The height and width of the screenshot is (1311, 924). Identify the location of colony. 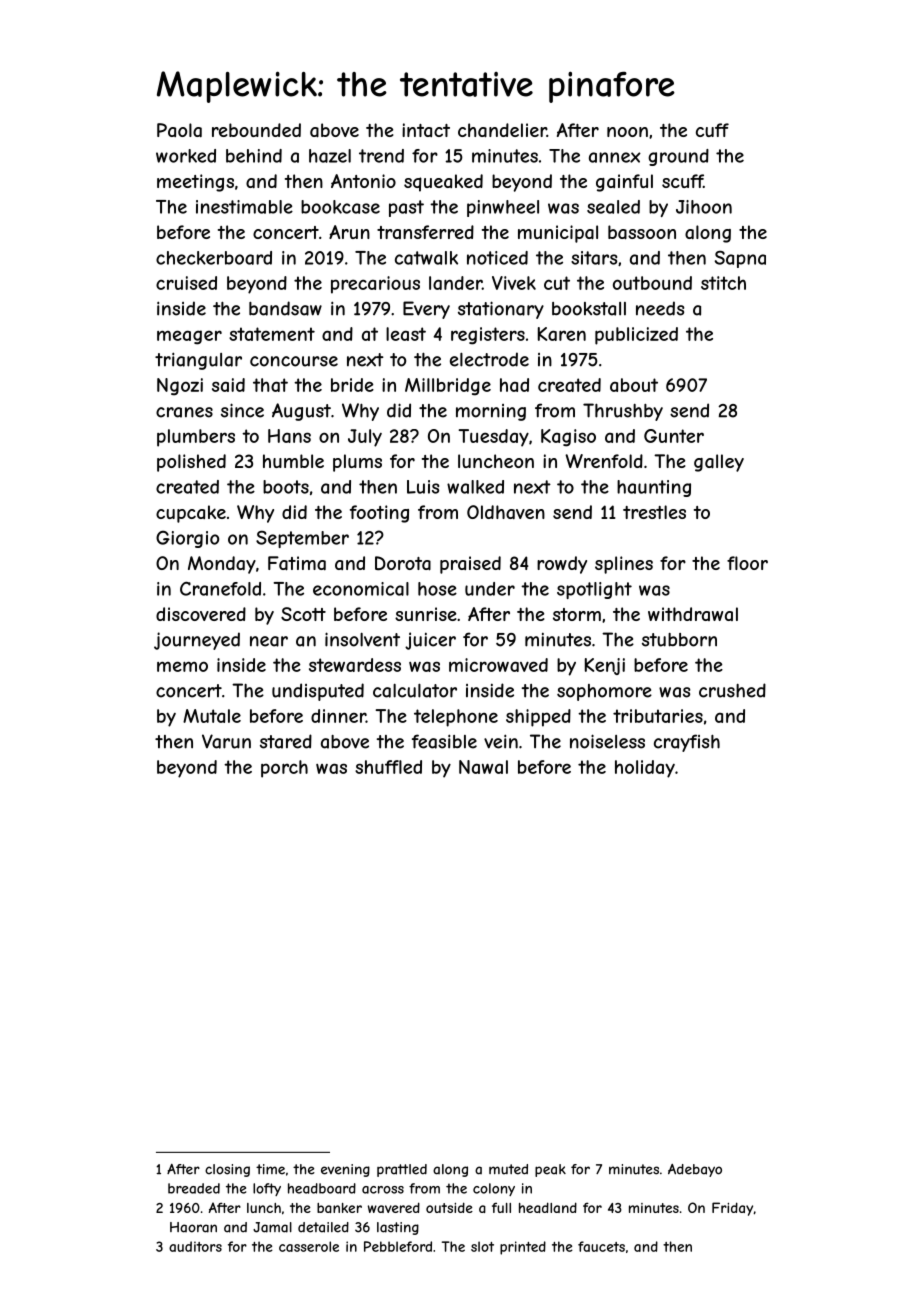
(494, 1189).
